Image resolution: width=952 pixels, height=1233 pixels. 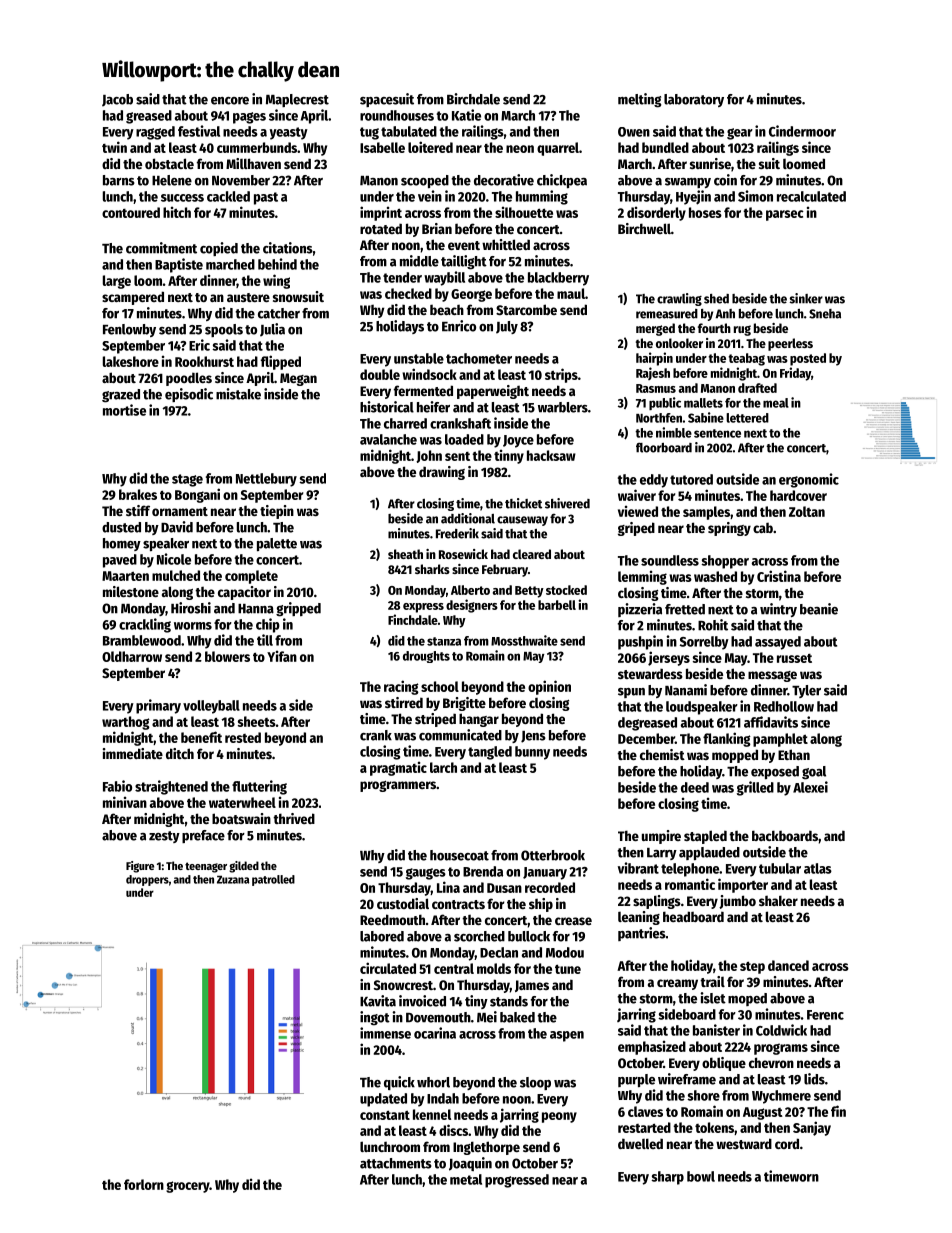 I want to click on rug, so click(x=742, y=330).
